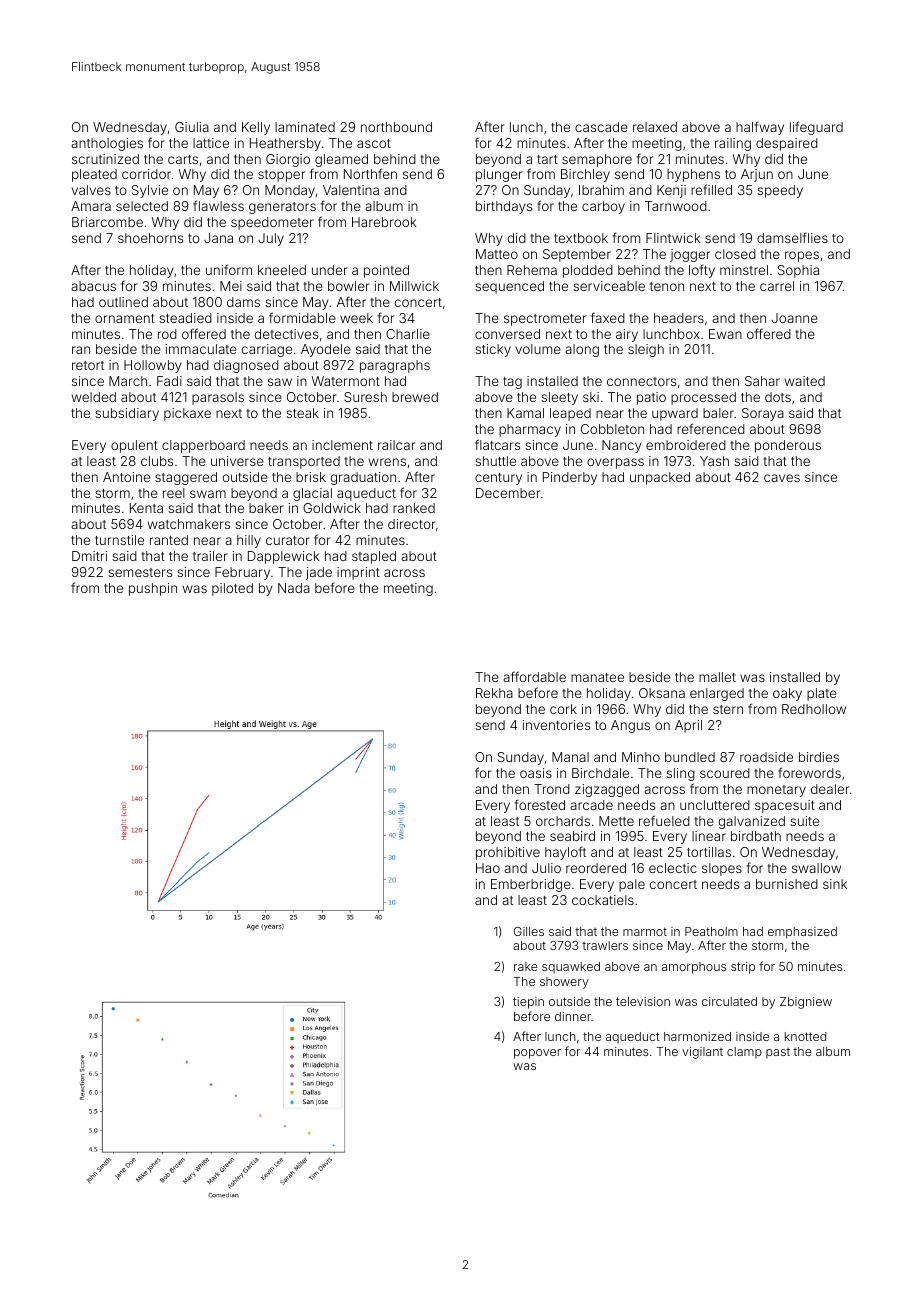 The height and width of the page is (1308, 924). What do you see at coordinates (725, 334) in the page?
I see `Ewan` at bounding box center [725, 334].
